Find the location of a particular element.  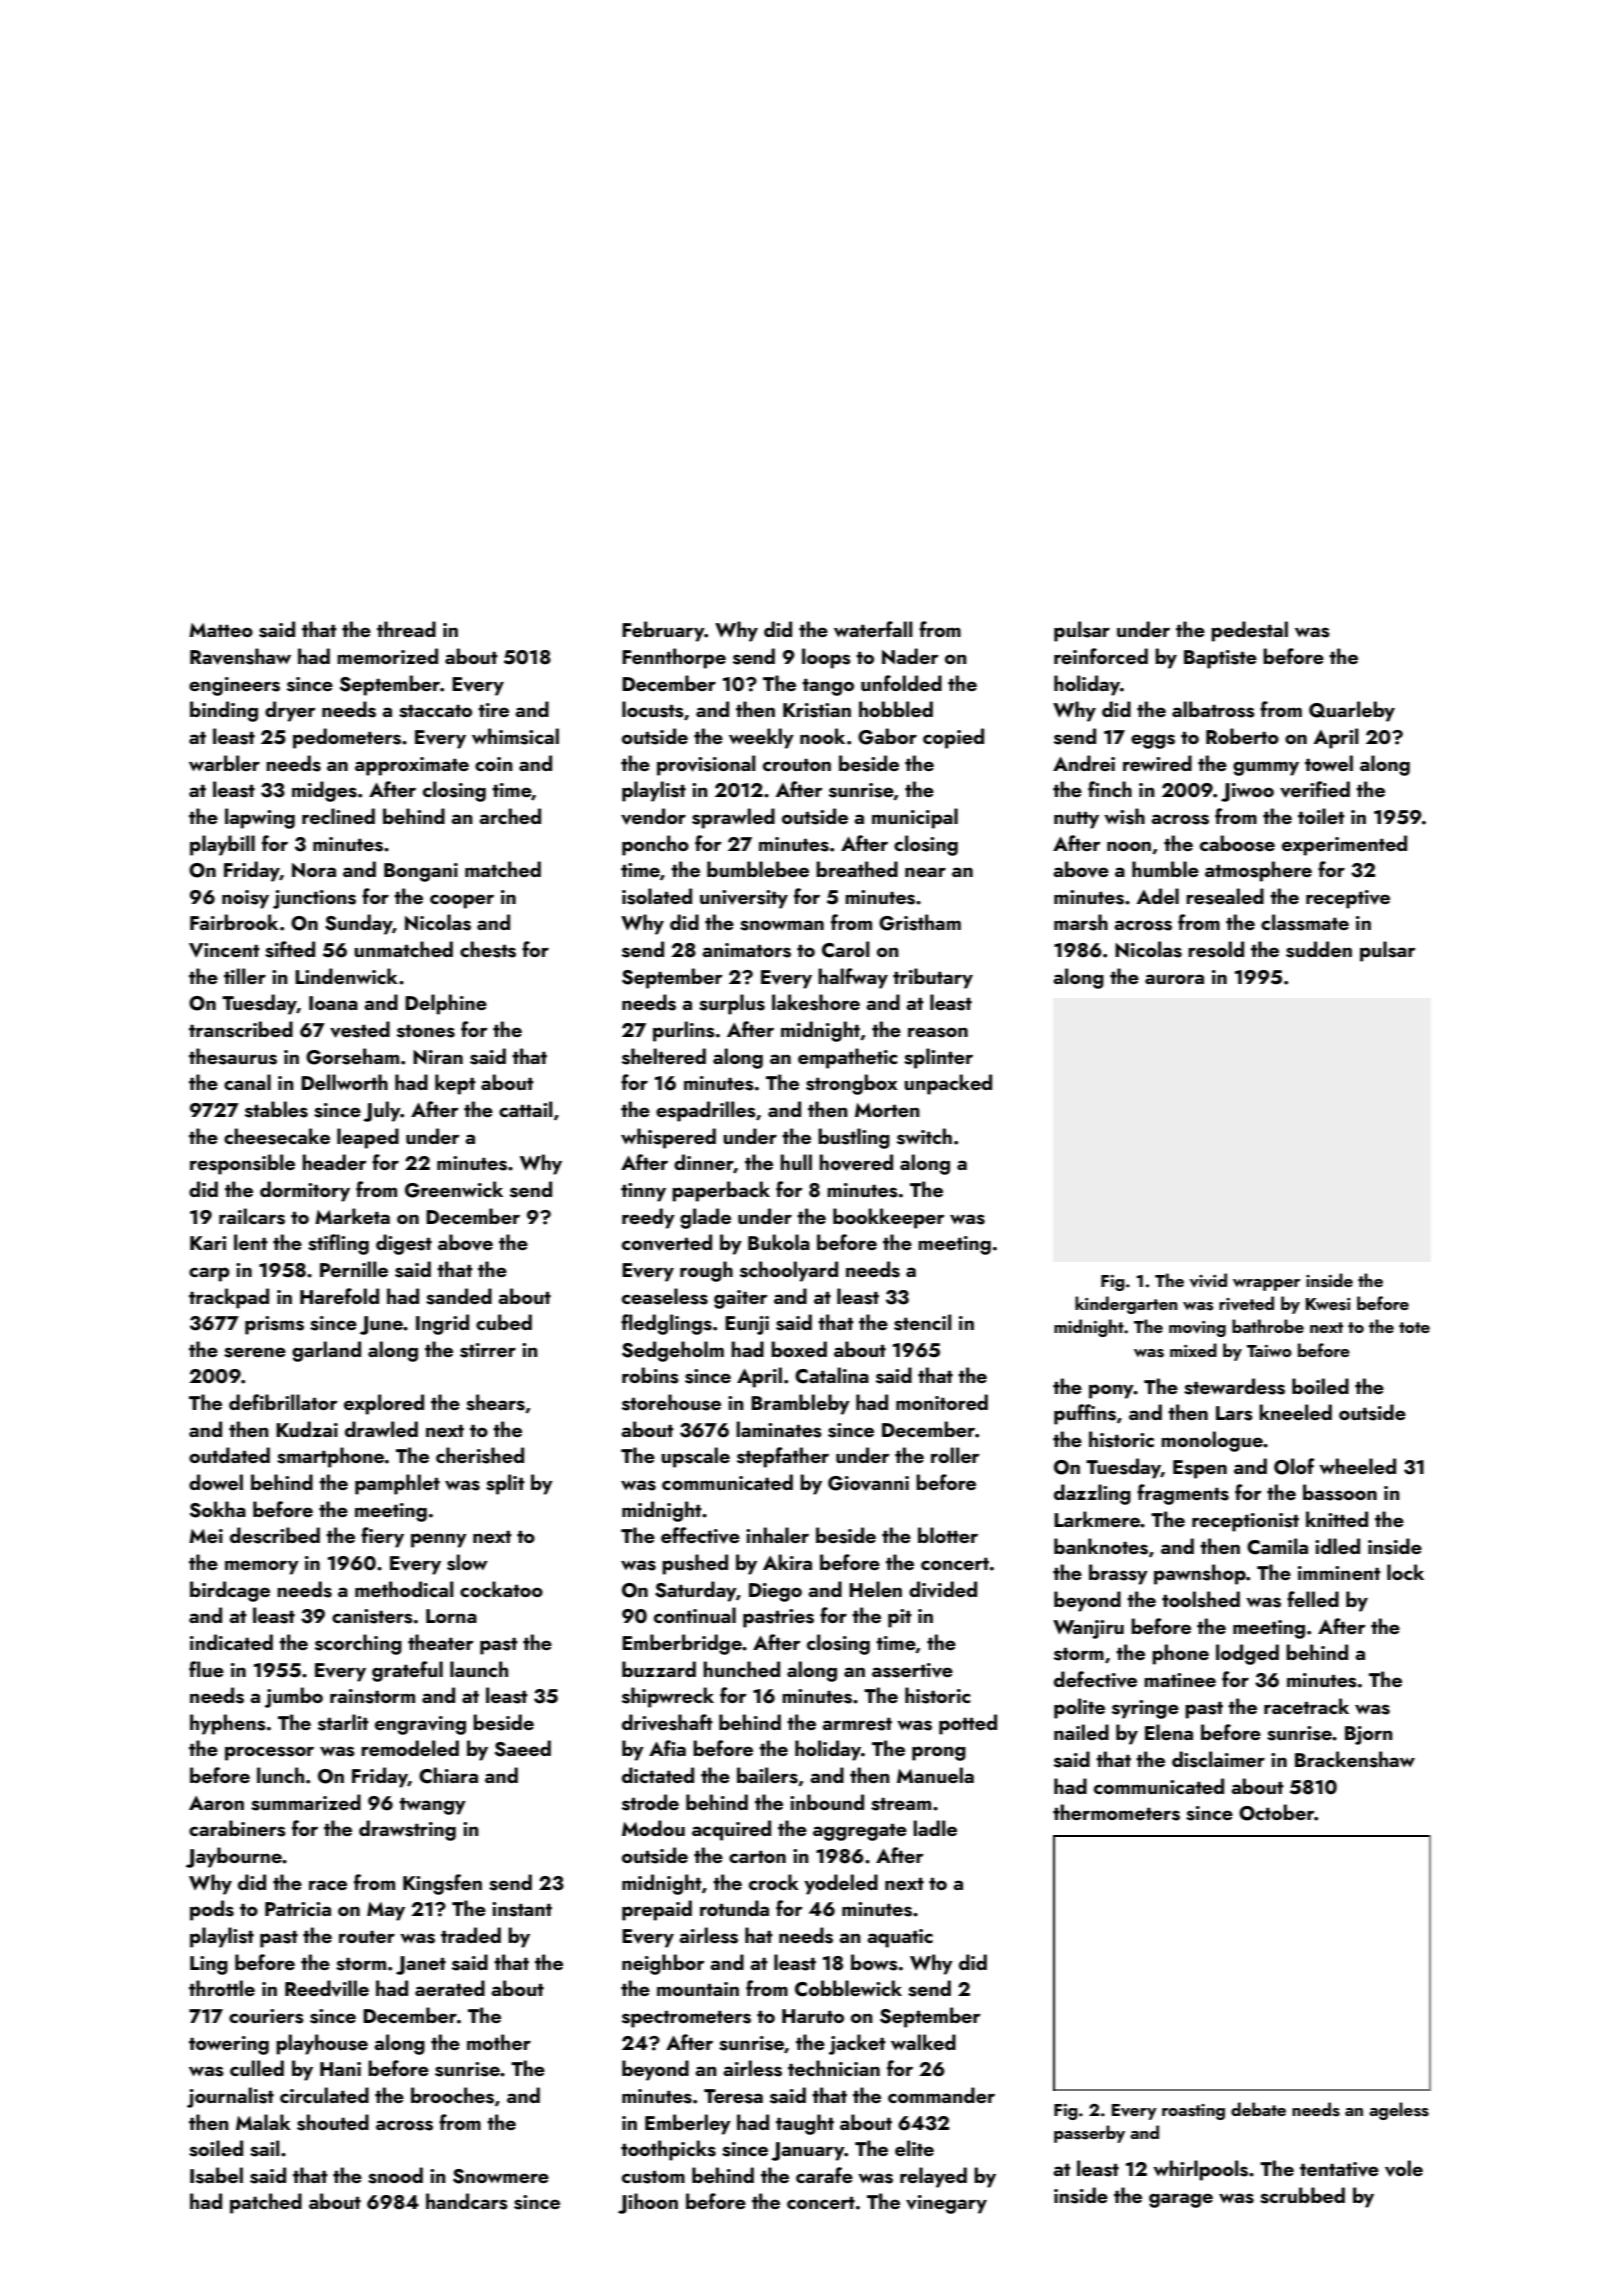

vinegary is located at coordinates (946, 2204).
